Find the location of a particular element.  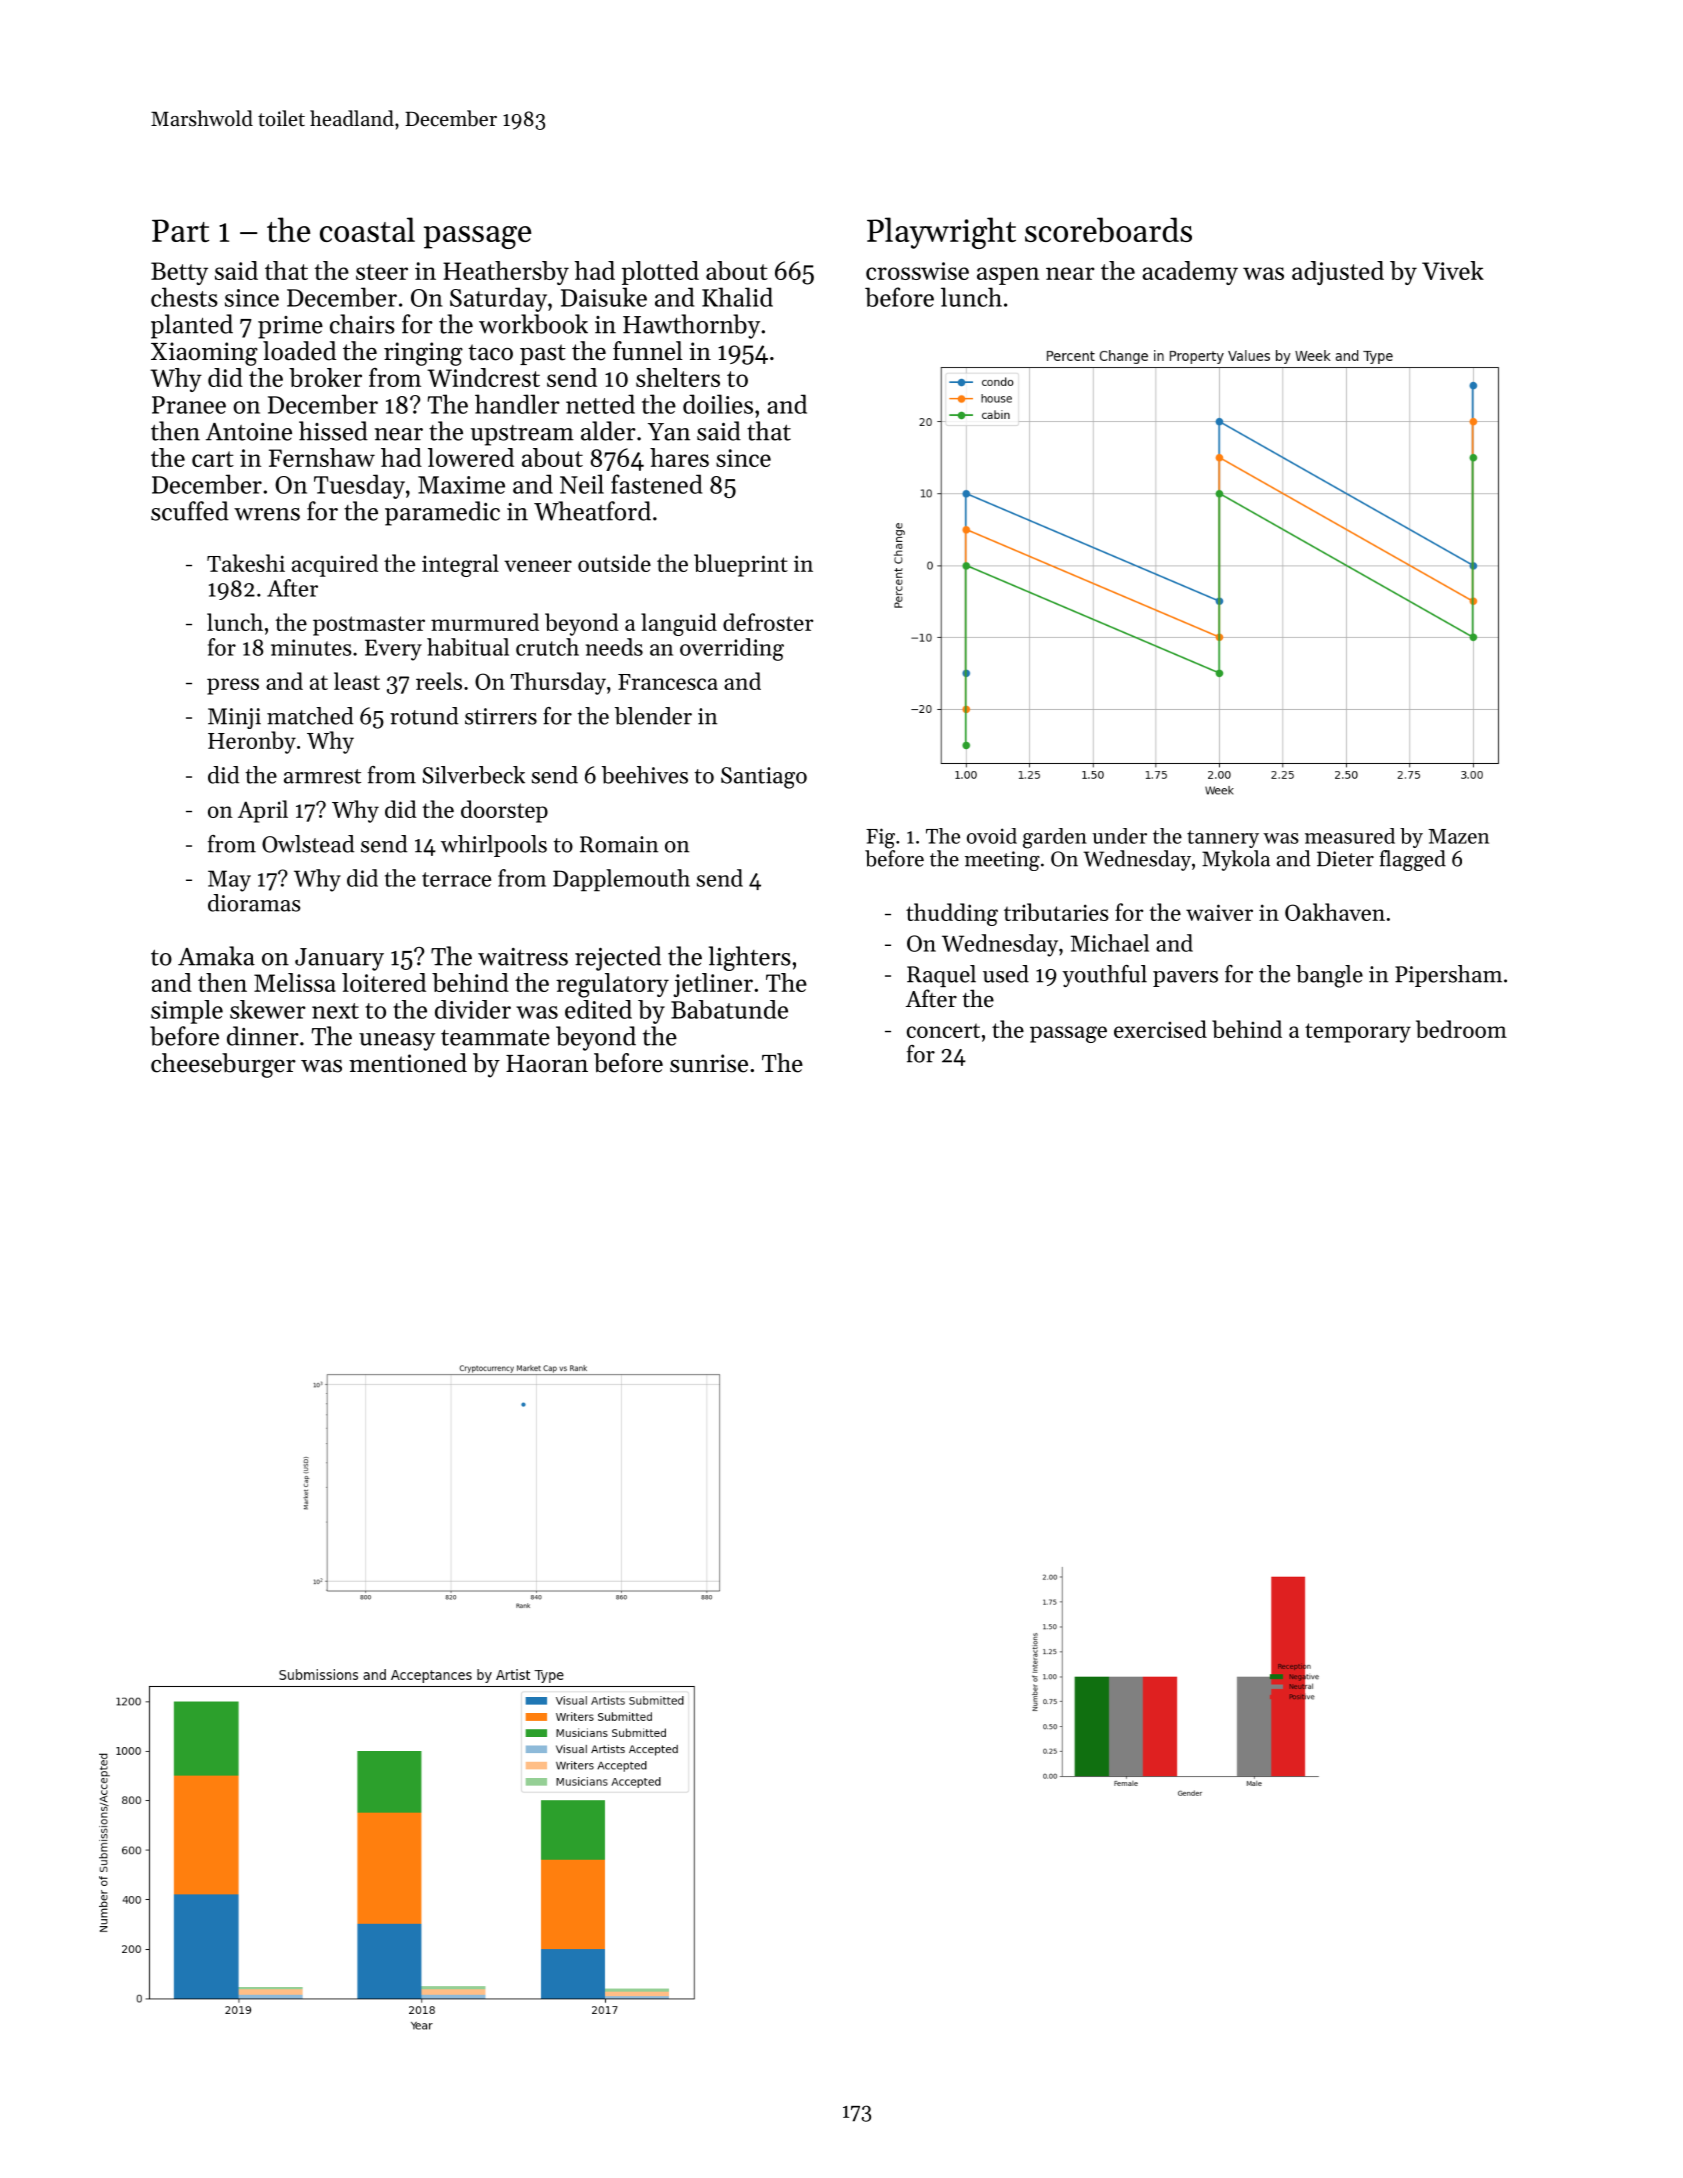

dioramas is located at coordinates (254, 903).
